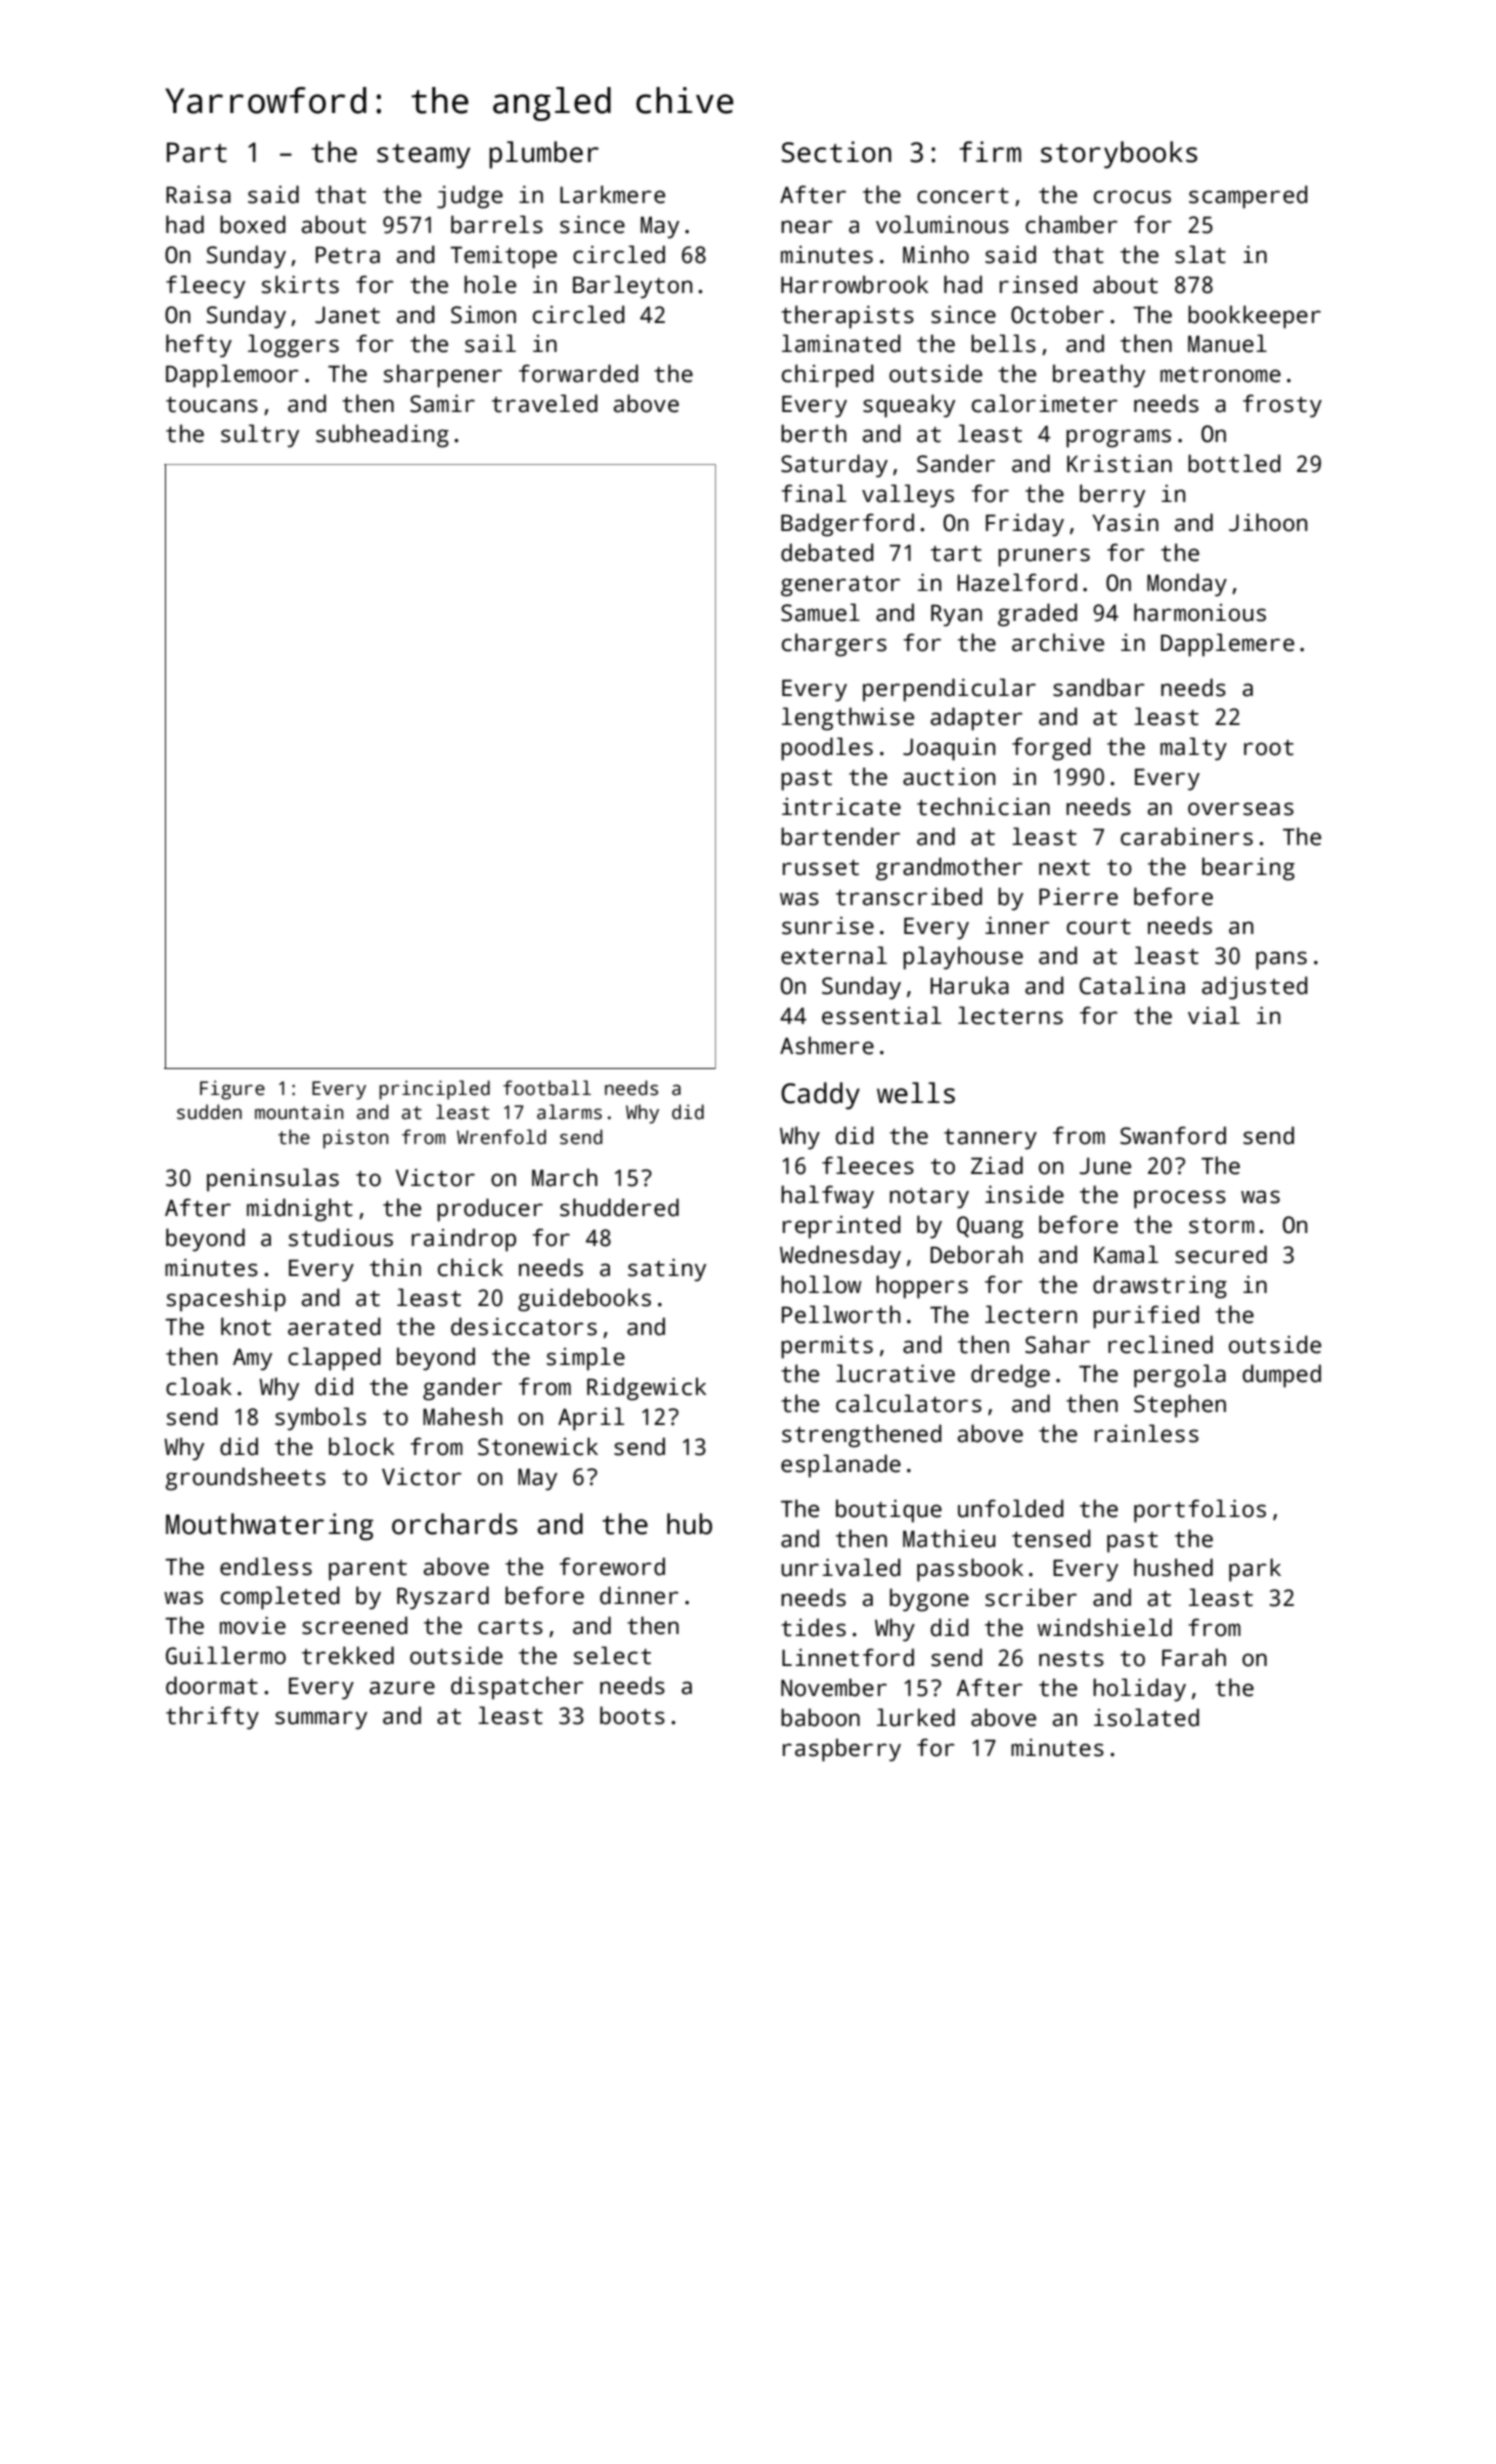 Image resolution: width=1496 pixels, height=2464 pixels. Describe the element at coordinates (1281, 960) in the page. I see `pans` at that location.
